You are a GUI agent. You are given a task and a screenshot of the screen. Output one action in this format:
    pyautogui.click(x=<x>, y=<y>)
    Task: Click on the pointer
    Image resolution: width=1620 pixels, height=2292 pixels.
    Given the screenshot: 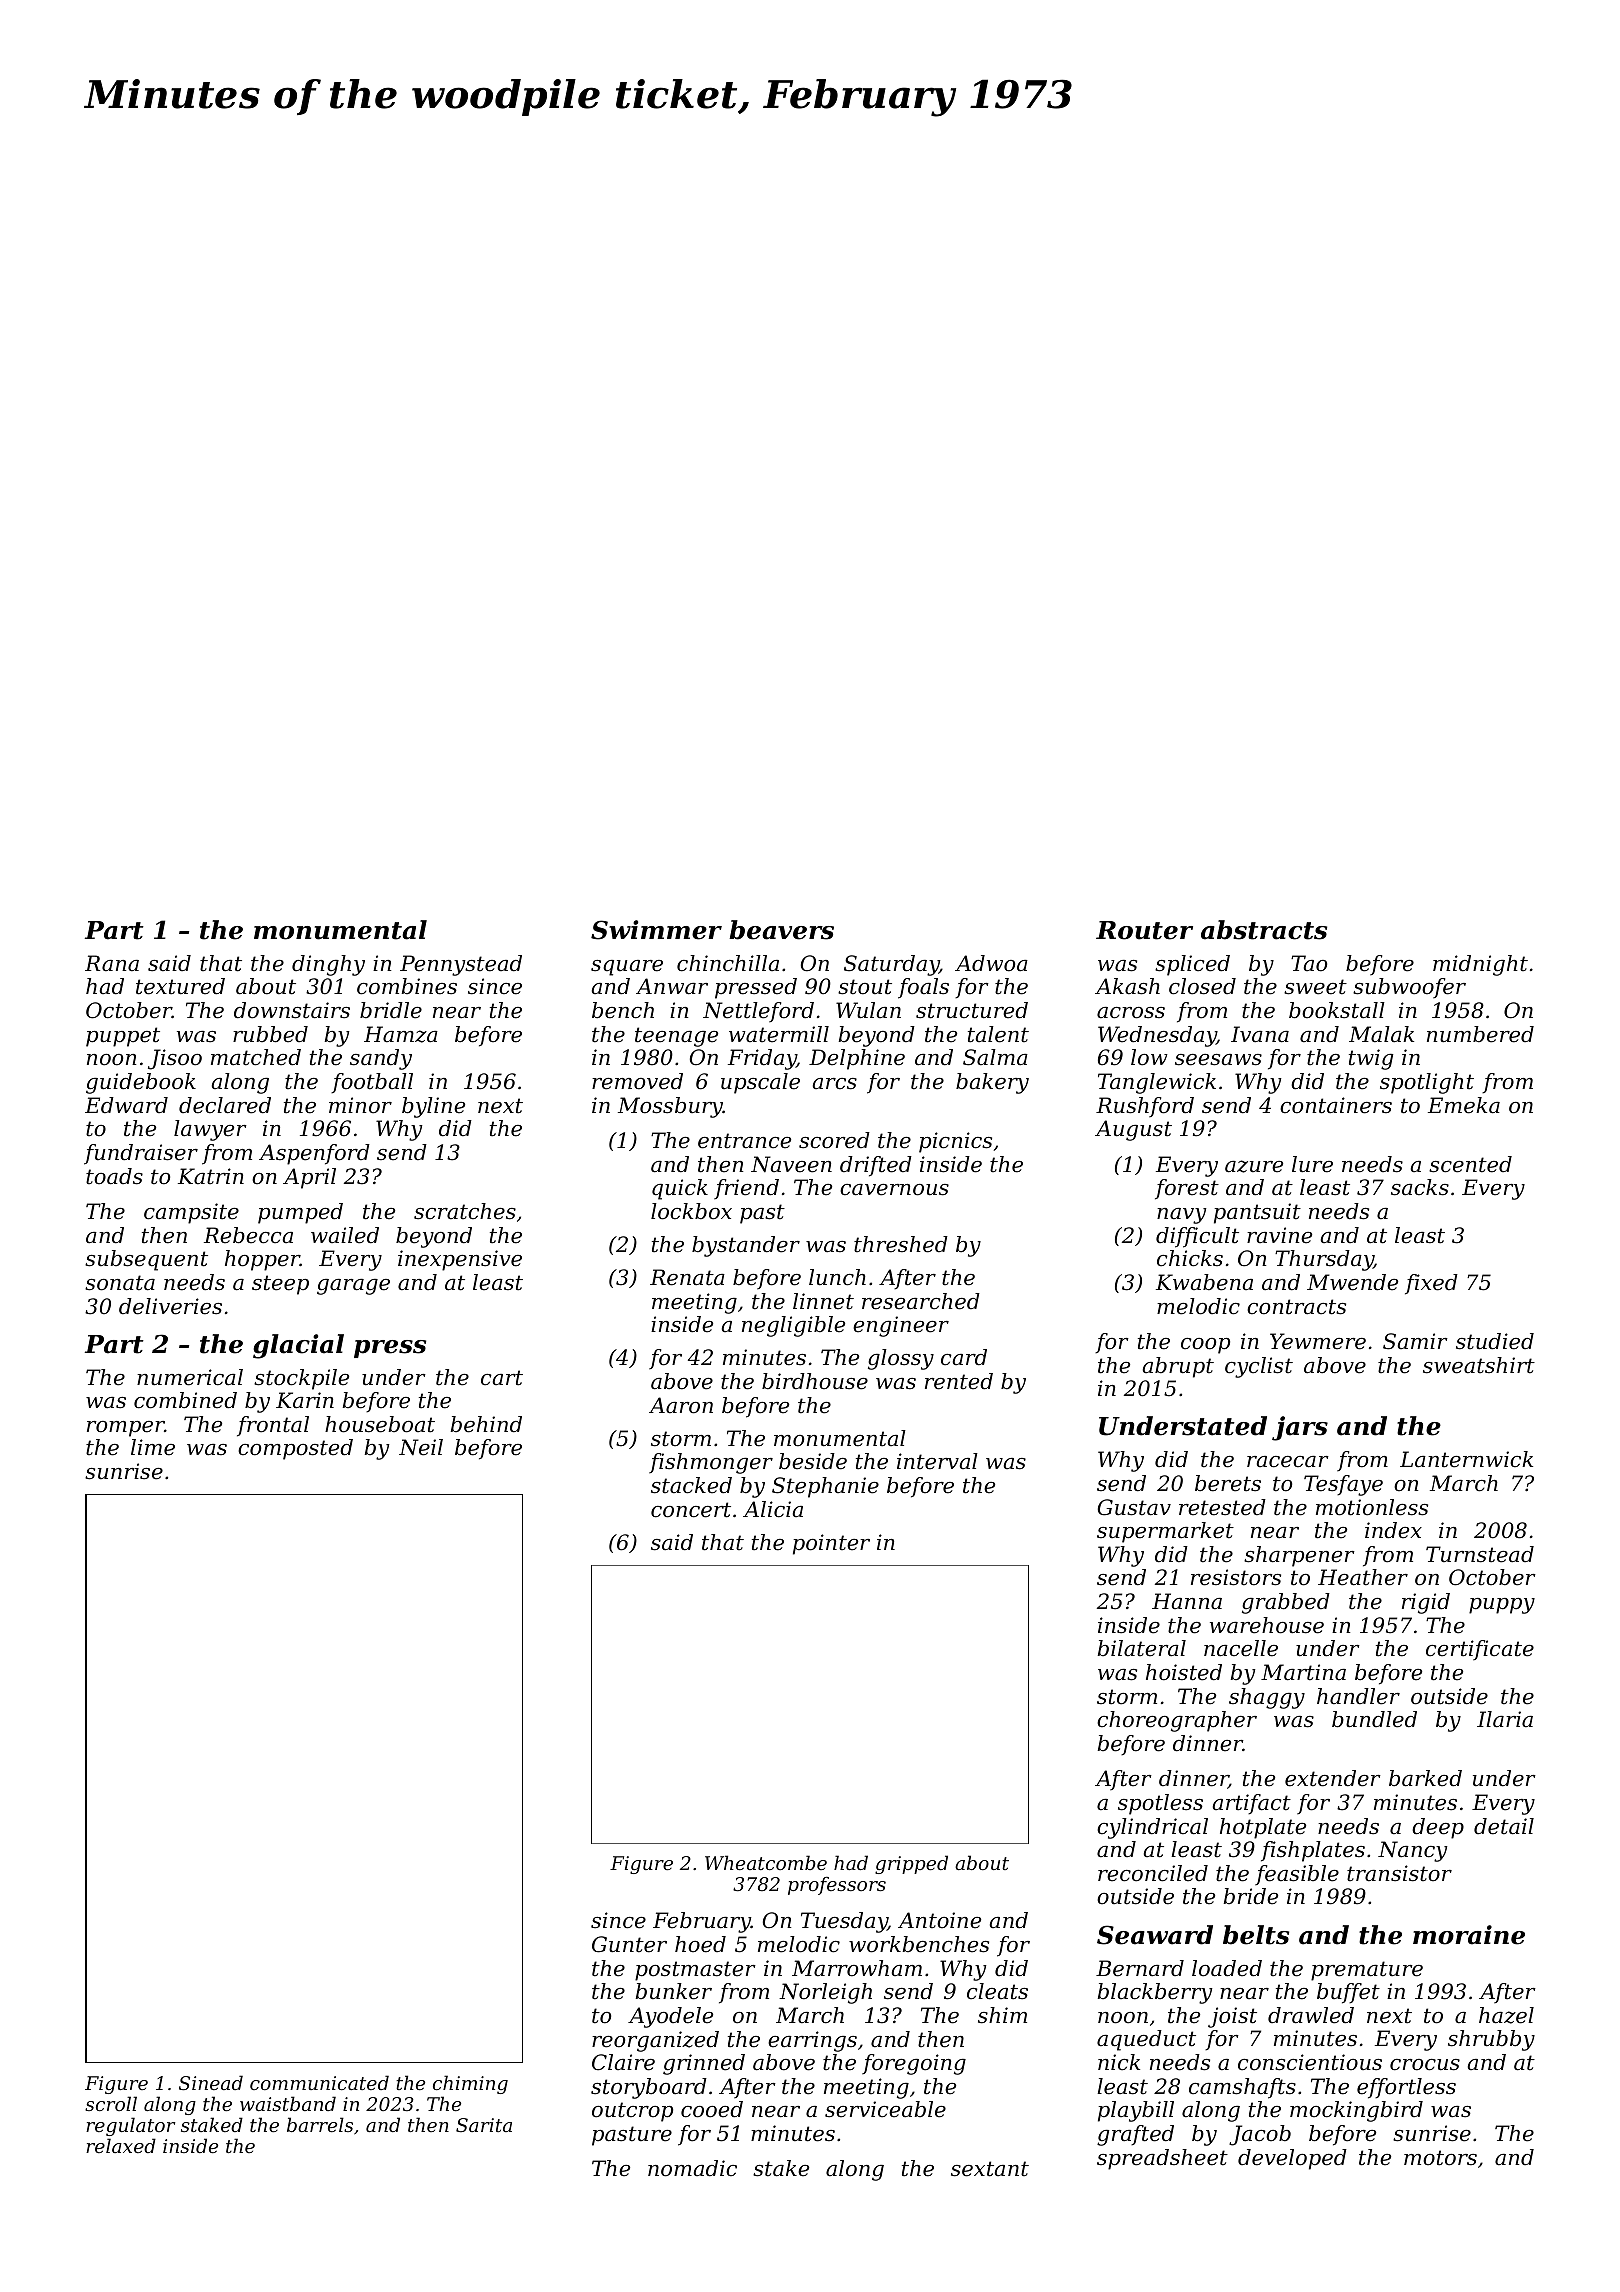 What is the action you would take?
    pyautogui.click(x=831, y=1544)
